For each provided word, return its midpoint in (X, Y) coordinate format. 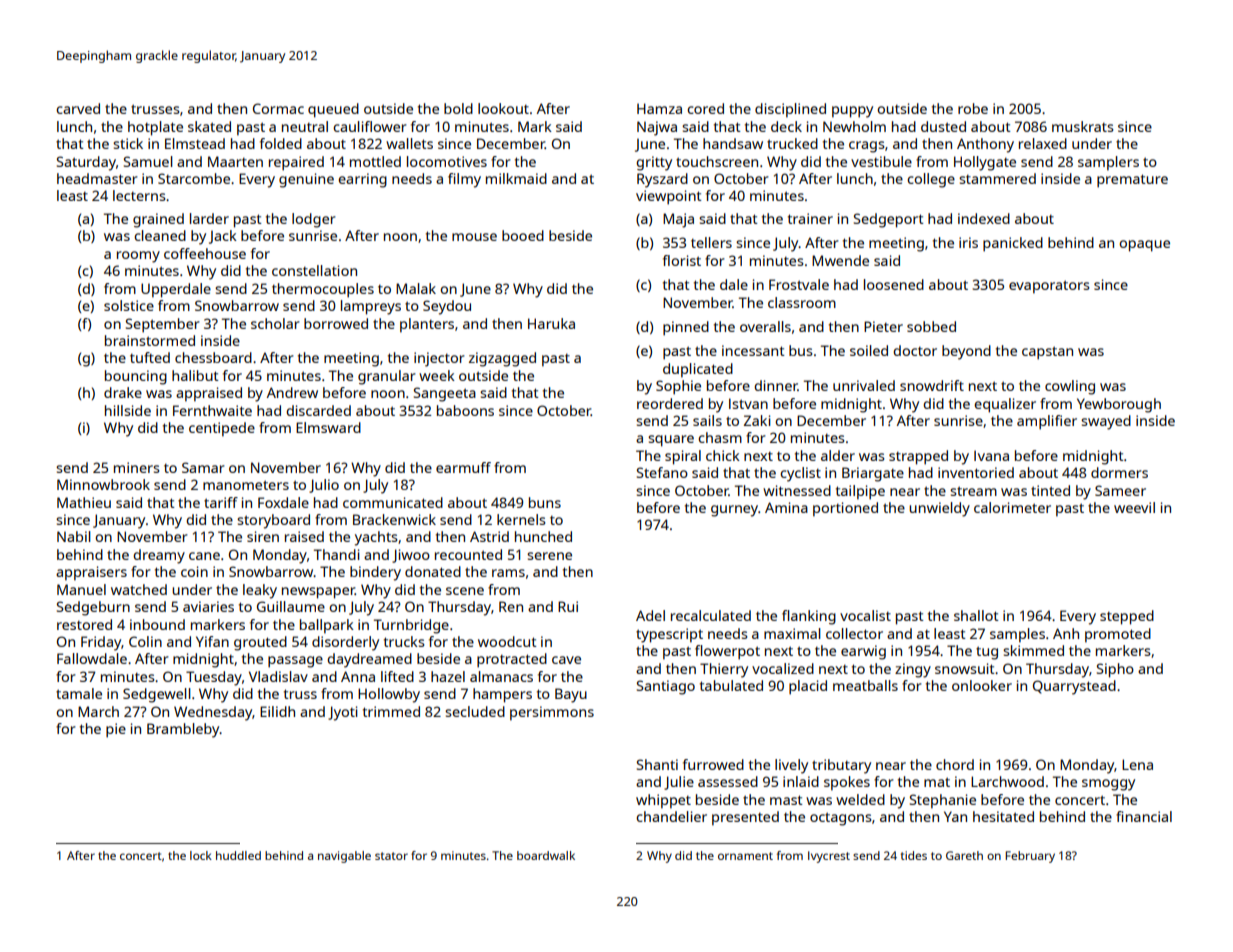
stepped (1127, 617)
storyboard (273, 521)
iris (968, 242)
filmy (464, 180)
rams (508, 573)
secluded (475, 711)
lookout (503, 108)
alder (838, 455)
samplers (1108, 163)
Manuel (81, 589)
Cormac (278, 108)
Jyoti (343, 713)
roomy (138, 257)
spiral (683, 457)
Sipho (1115, 670)
